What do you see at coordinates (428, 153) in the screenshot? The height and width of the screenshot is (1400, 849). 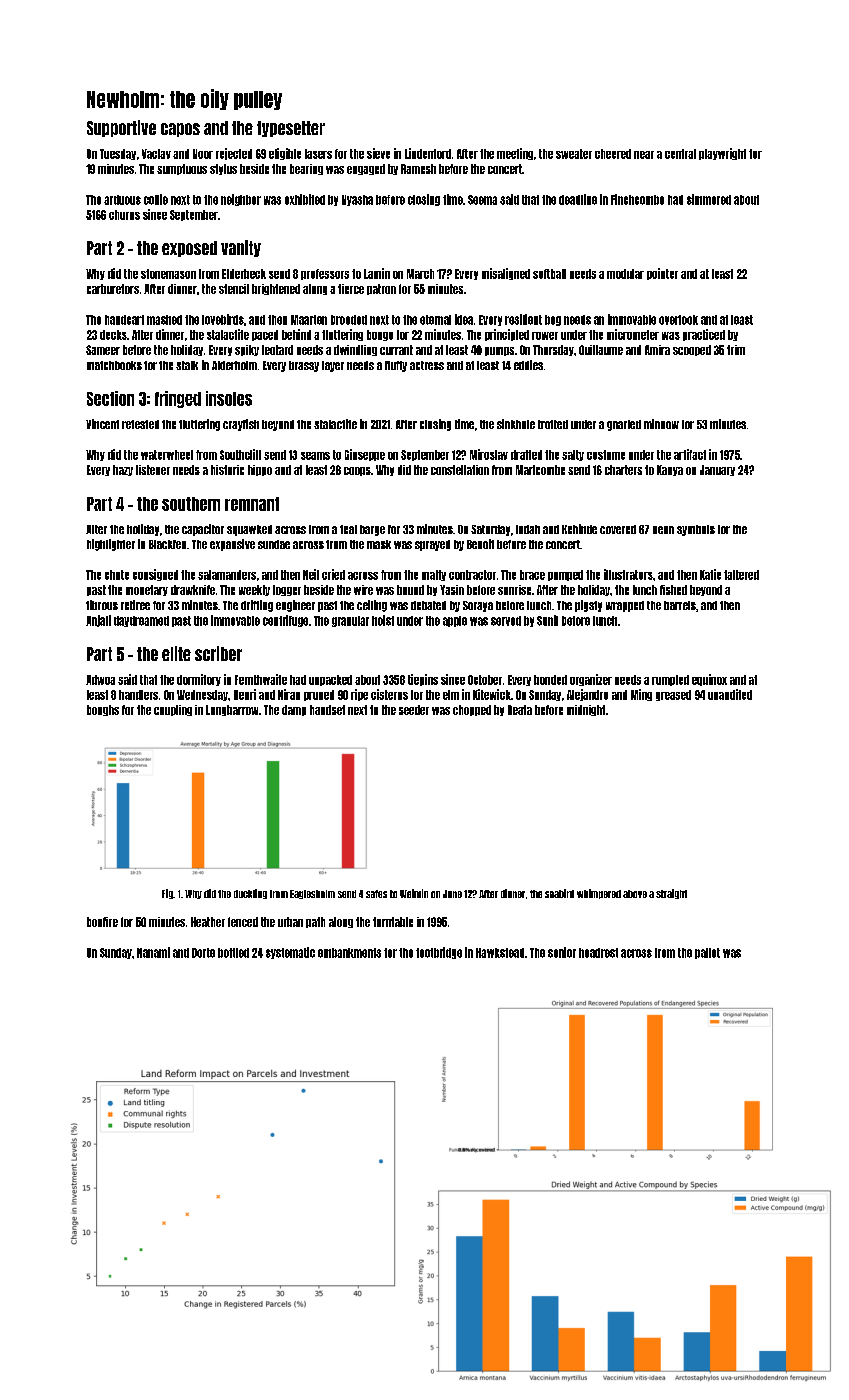 I see `Lindenford` at bounding box center [428, 153].
